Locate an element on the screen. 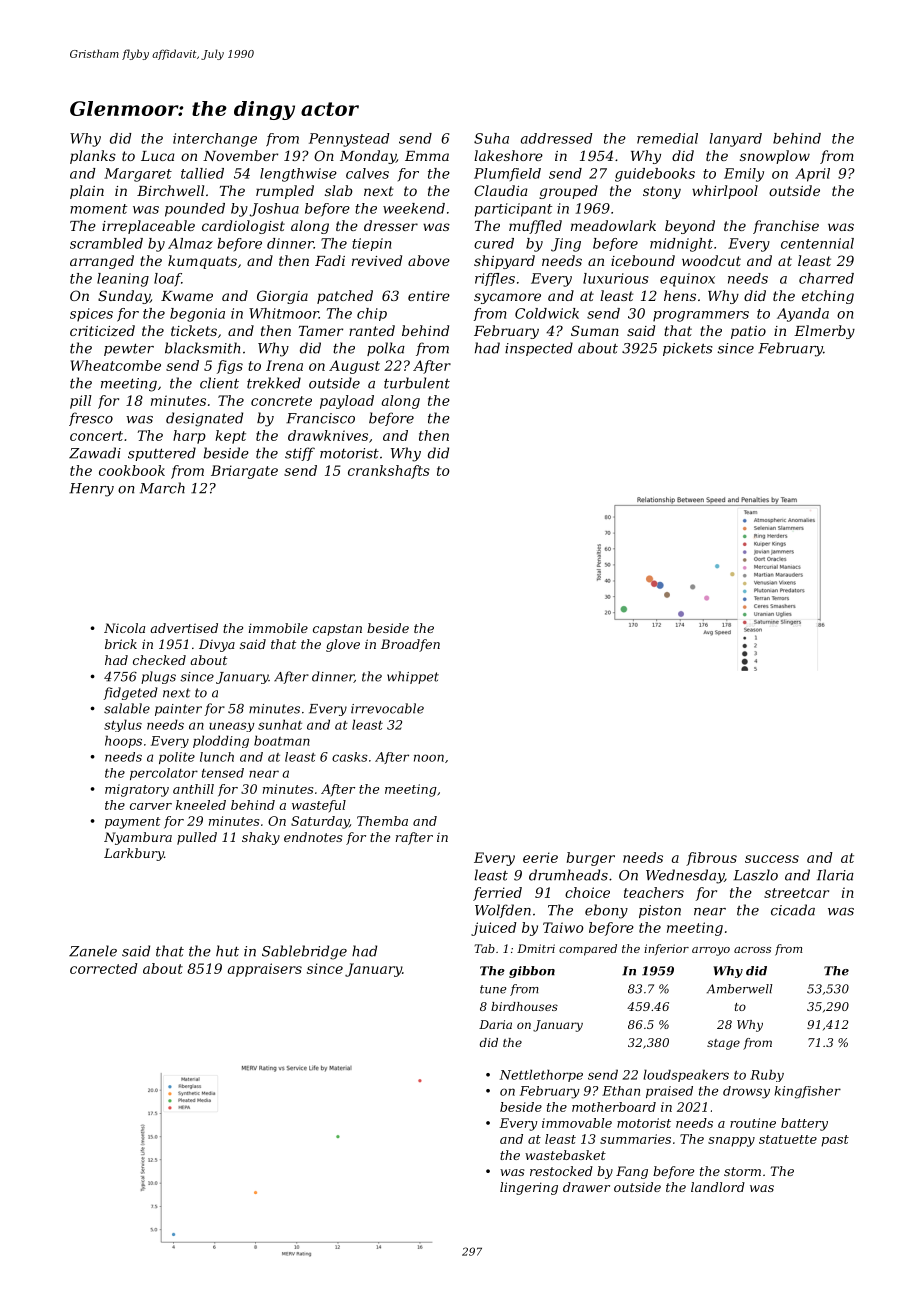  Broadfen is located at coordinates (410, 645).
